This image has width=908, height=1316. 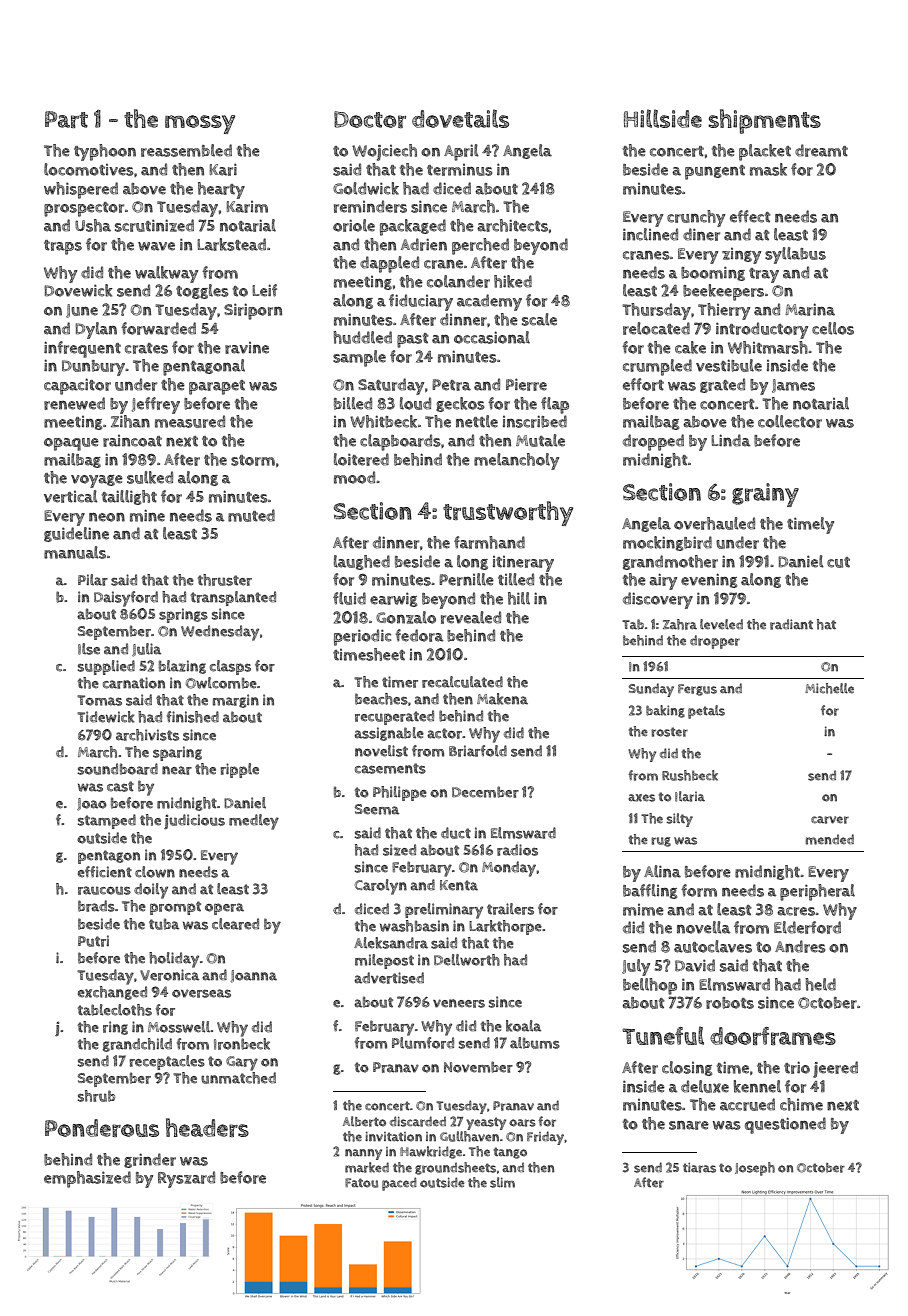 I want to click on Tomas, so click(x=99, y=700).
